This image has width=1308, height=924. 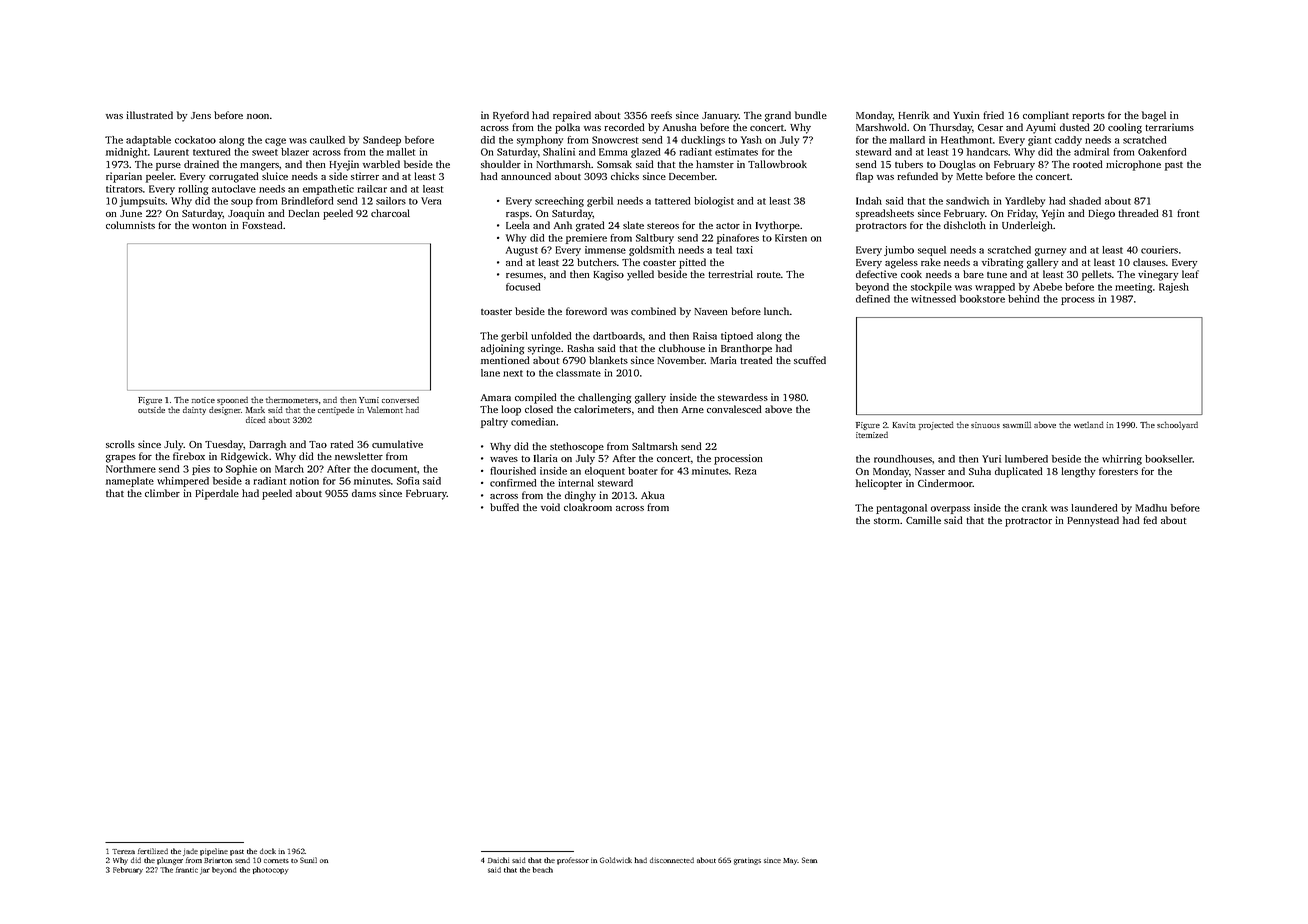 What do you see at coordinates (993, 115) in the image?
I see `fried` at bounding box center [993, 115].
